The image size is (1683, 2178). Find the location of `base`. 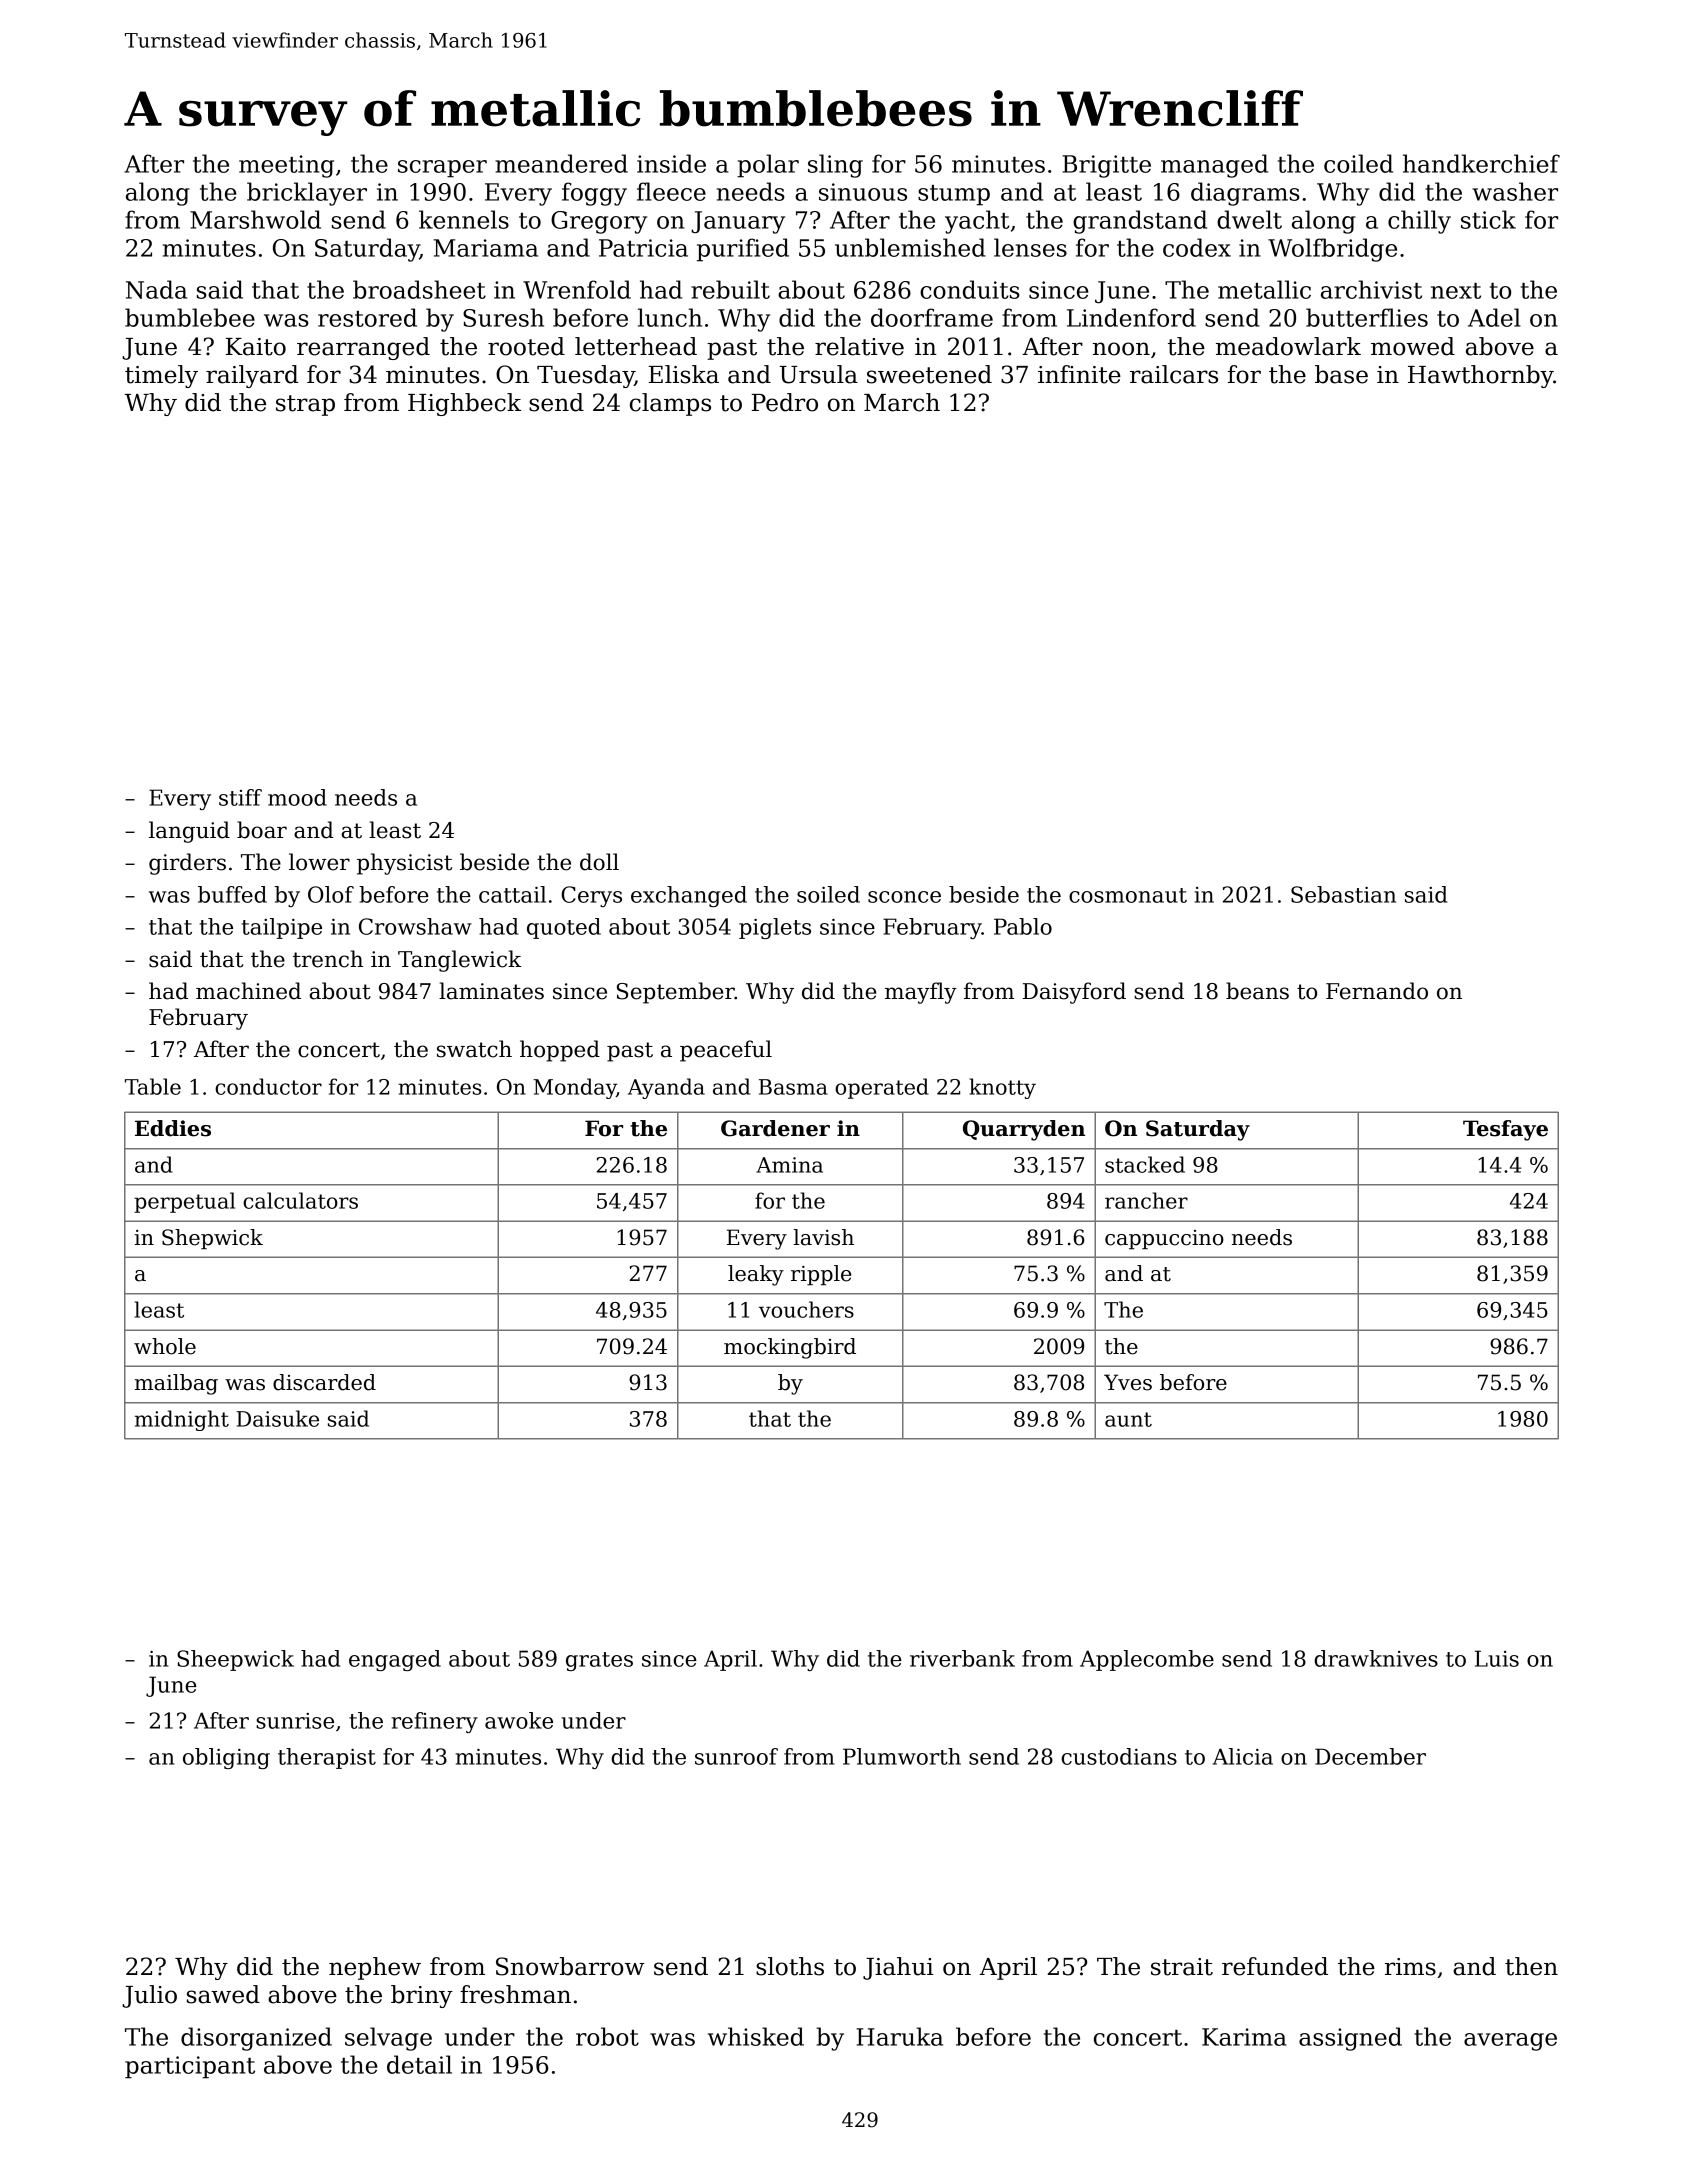

base is located at coordinates (1341, 374).
